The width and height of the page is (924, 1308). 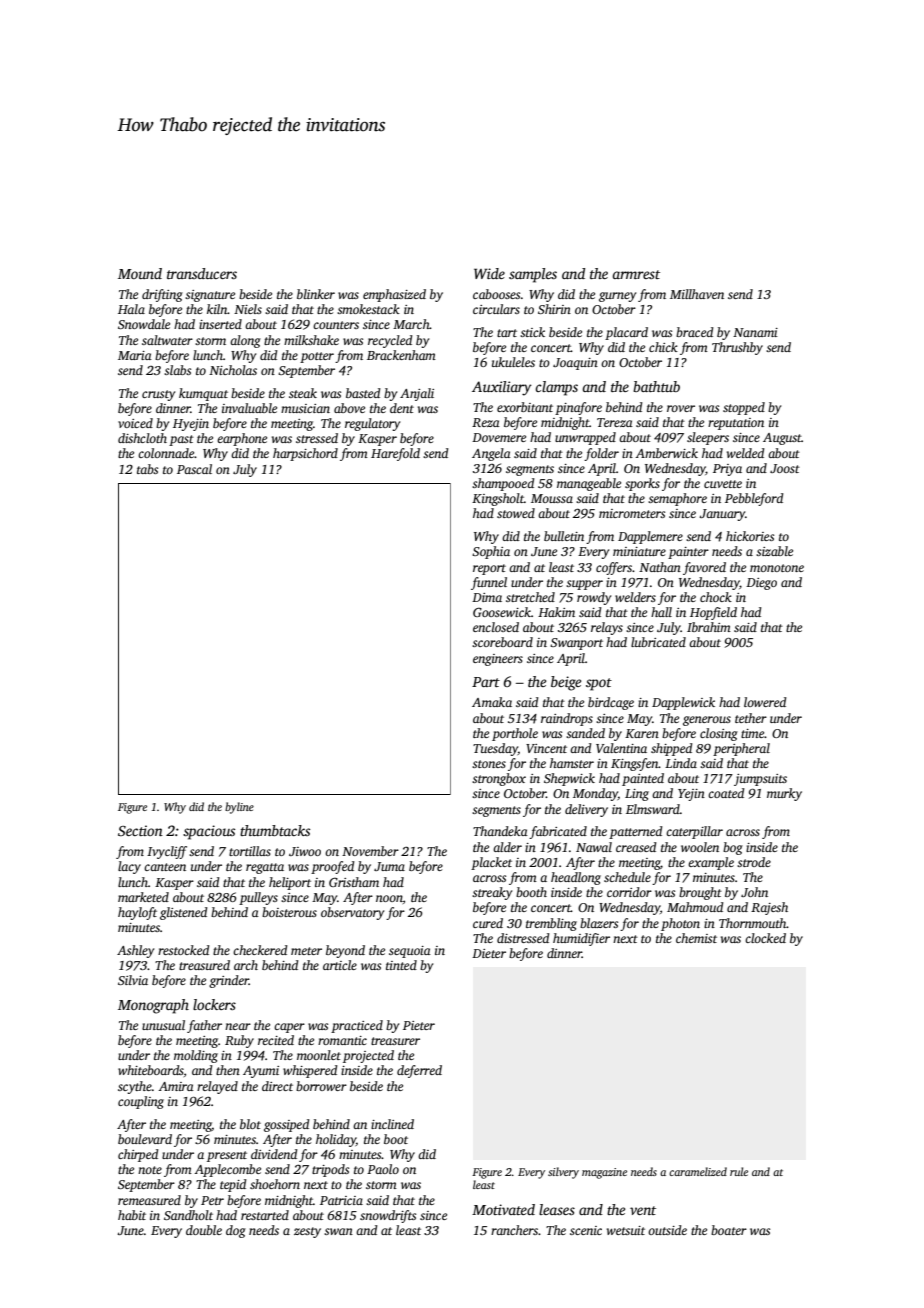 I want to click on shampooed, so click(x=503, y=484).
